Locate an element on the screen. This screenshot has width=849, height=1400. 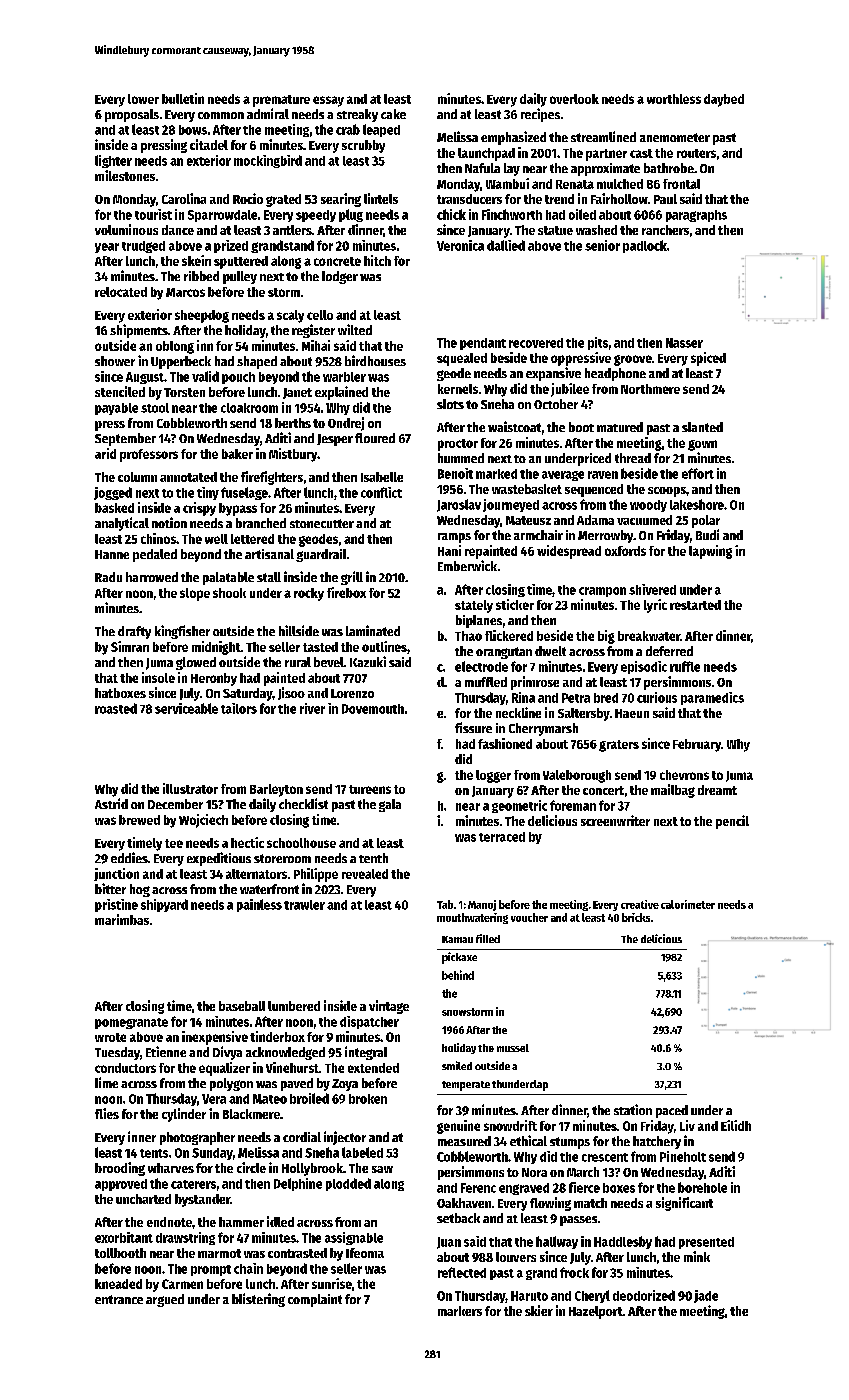
arid is located at coordinates (105, 453).
